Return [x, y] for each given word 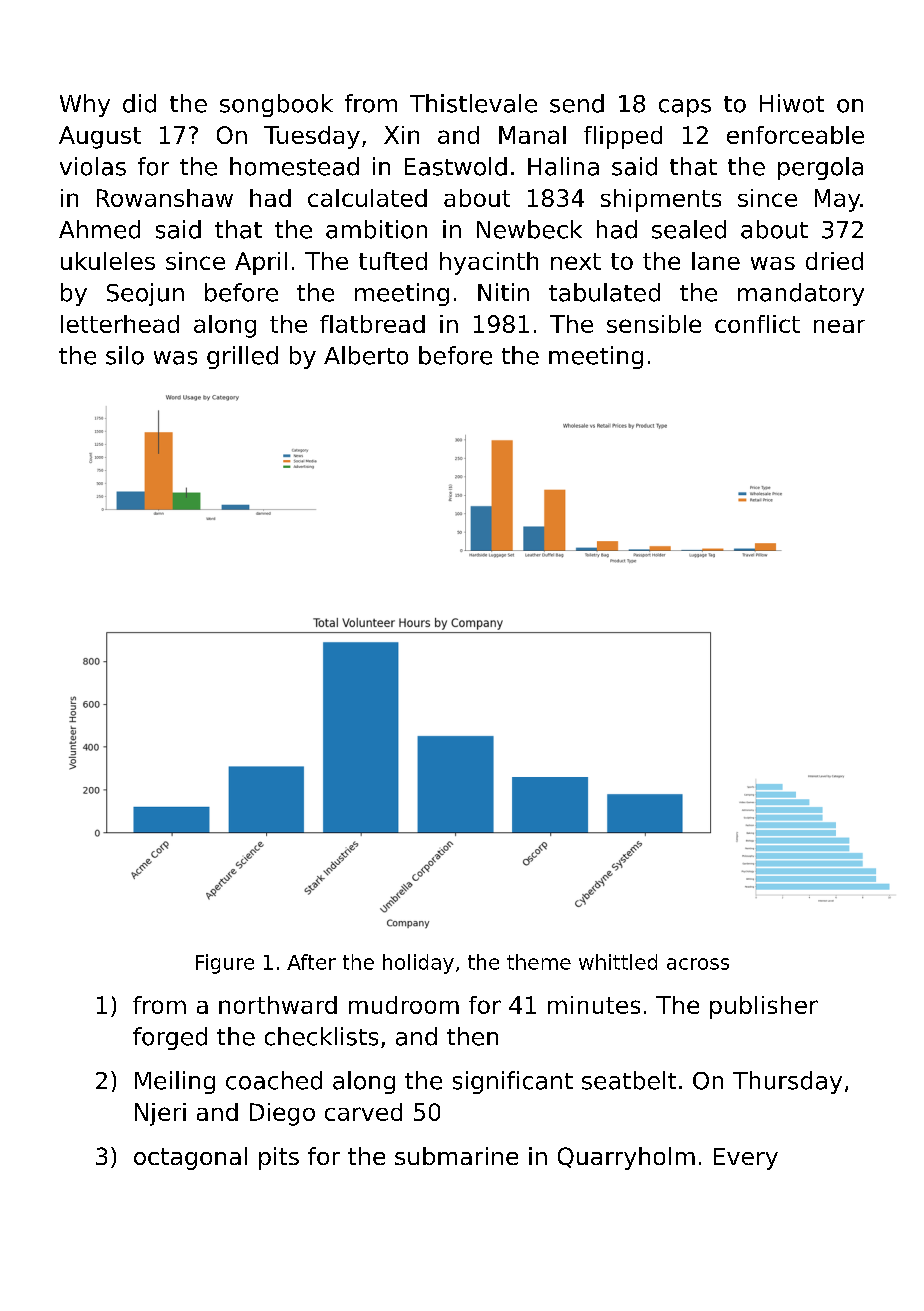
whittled [618, 962]
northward [278, 1005]
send [577, 103]
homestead [294, 166]
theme [539, 962]
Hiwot [792, 103]
